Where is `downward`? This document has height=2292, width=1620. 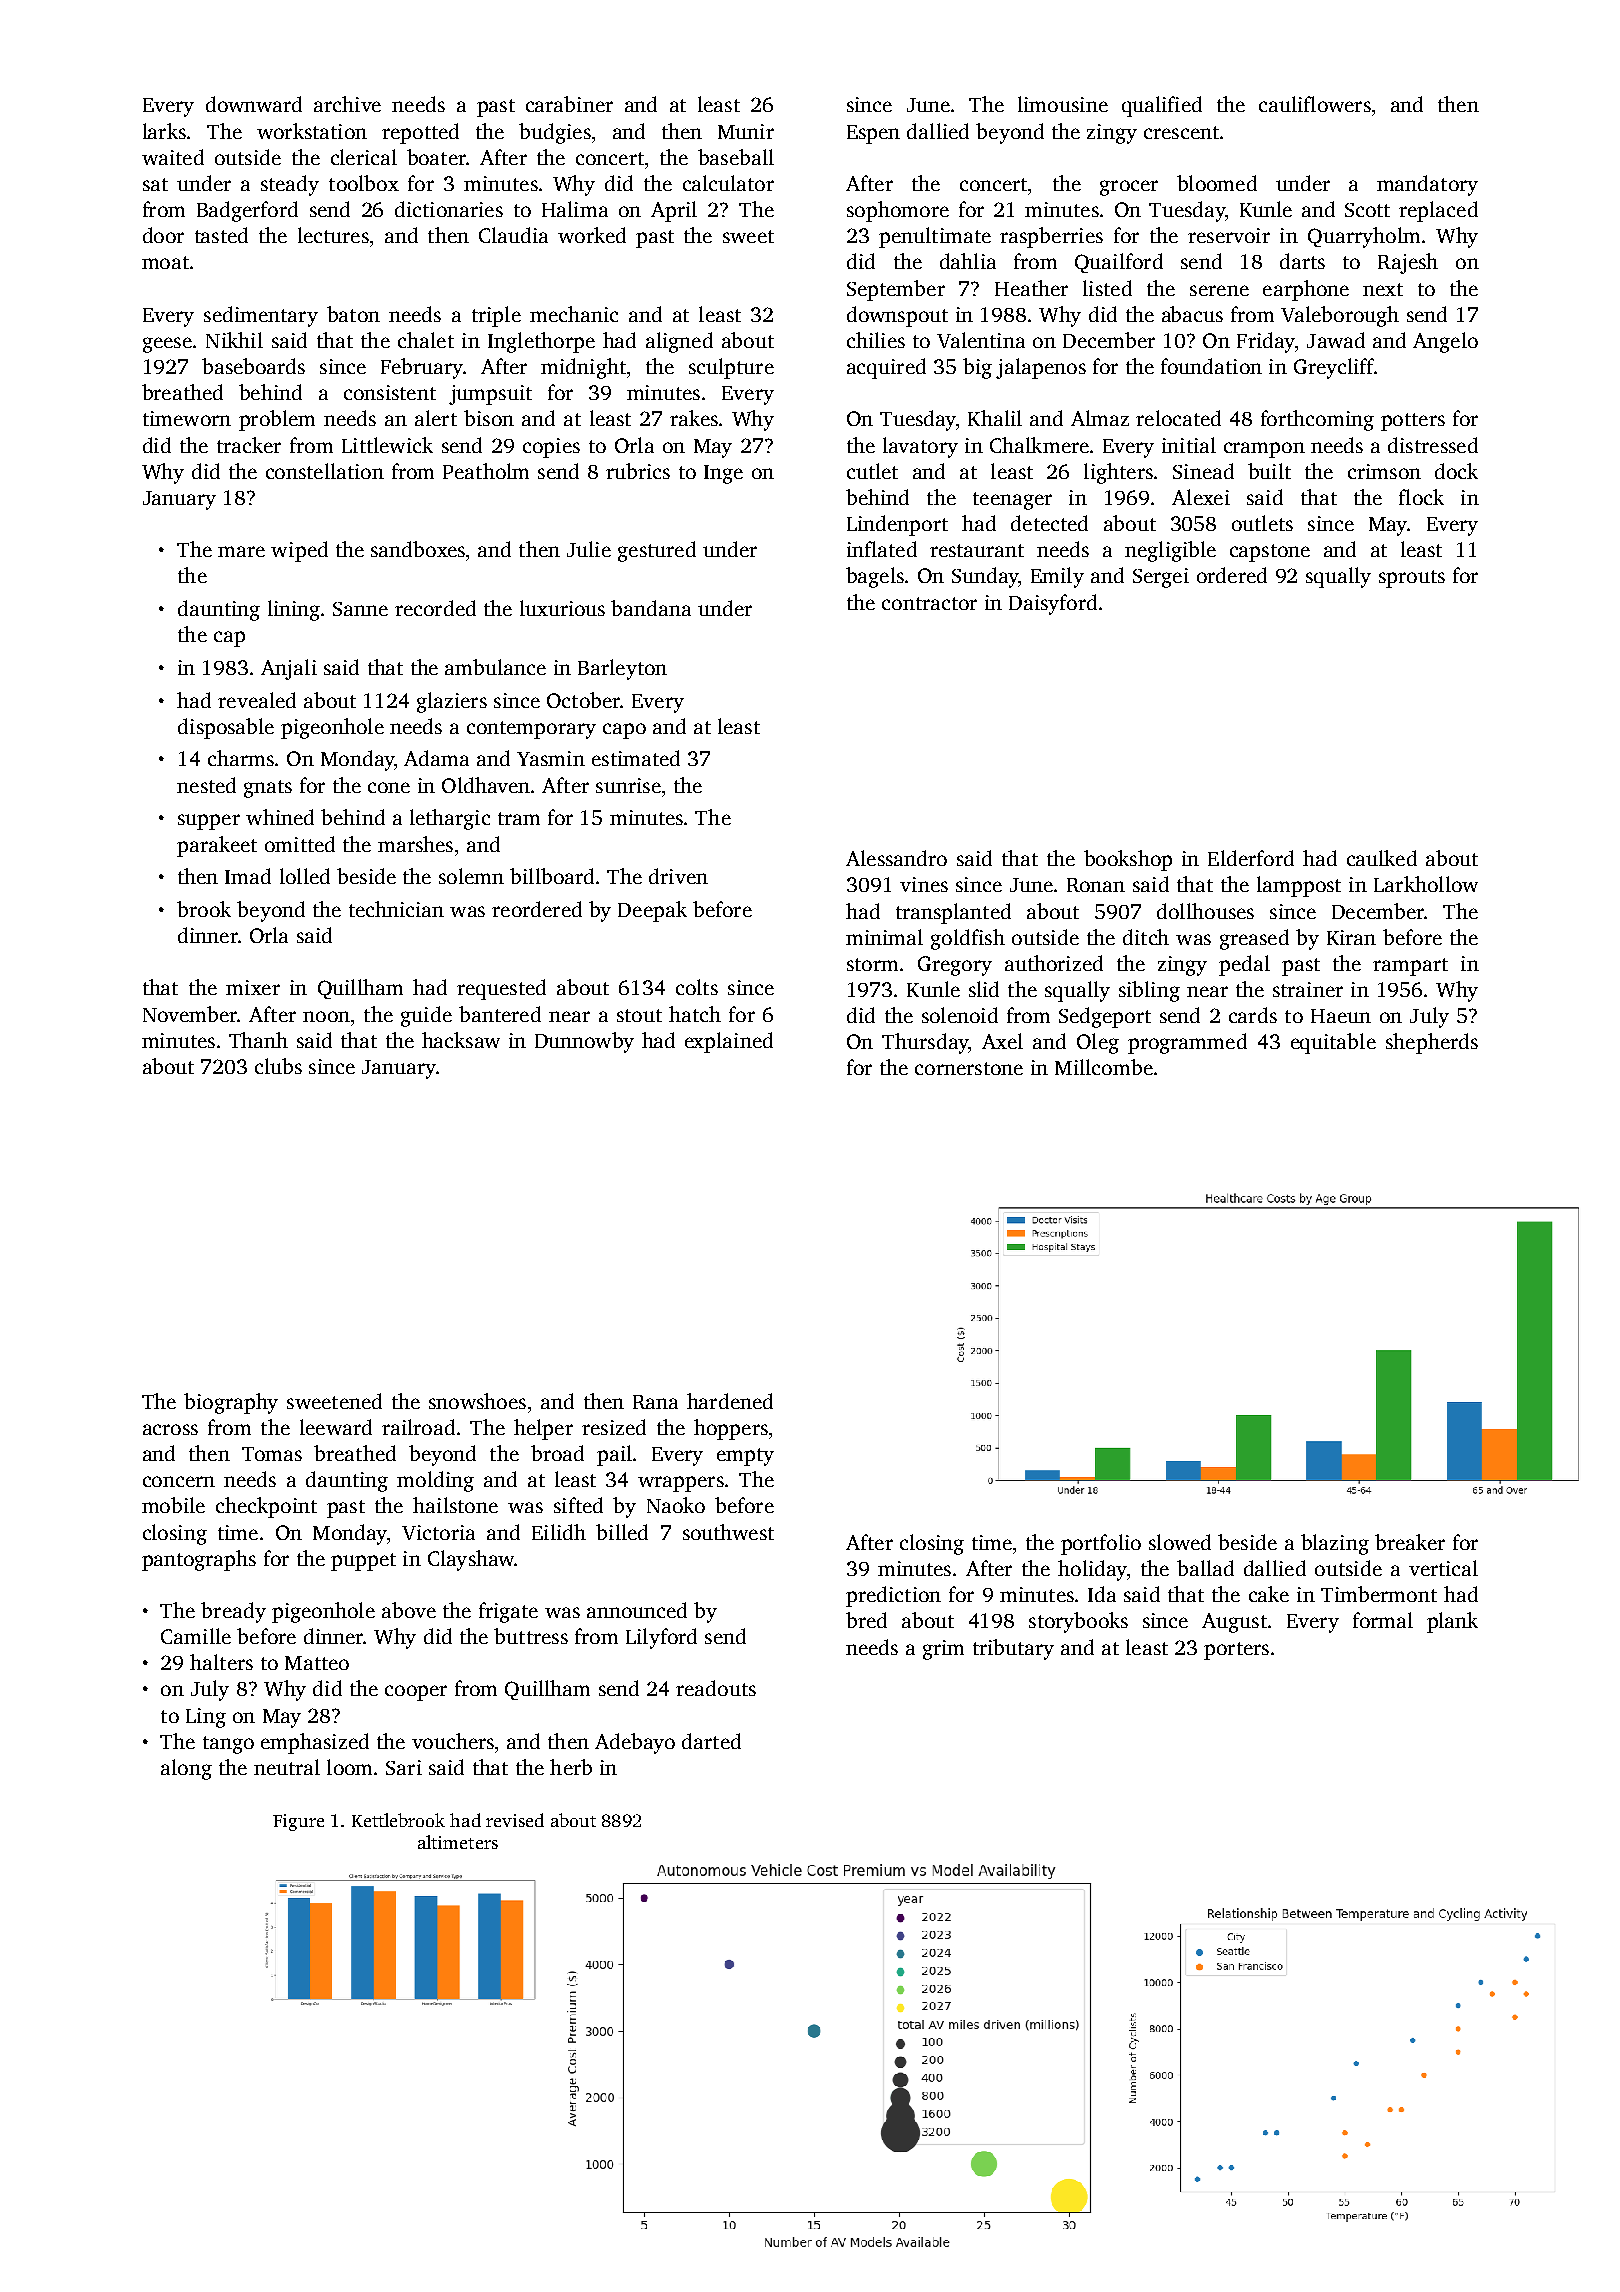
downward is located at coordinates (254, 104).
